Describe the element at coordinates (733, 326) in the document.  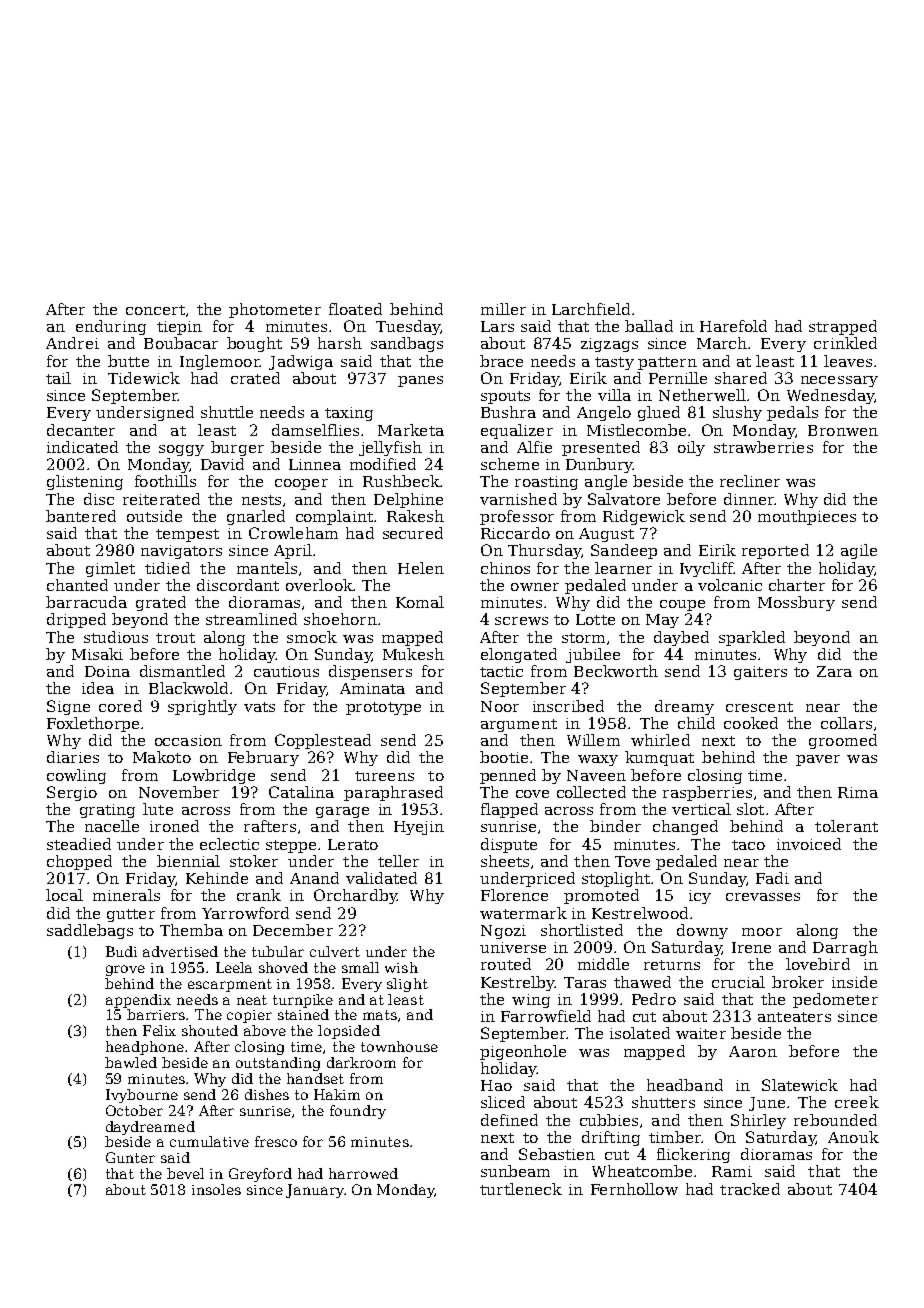
I see `Harefold` at that location.
